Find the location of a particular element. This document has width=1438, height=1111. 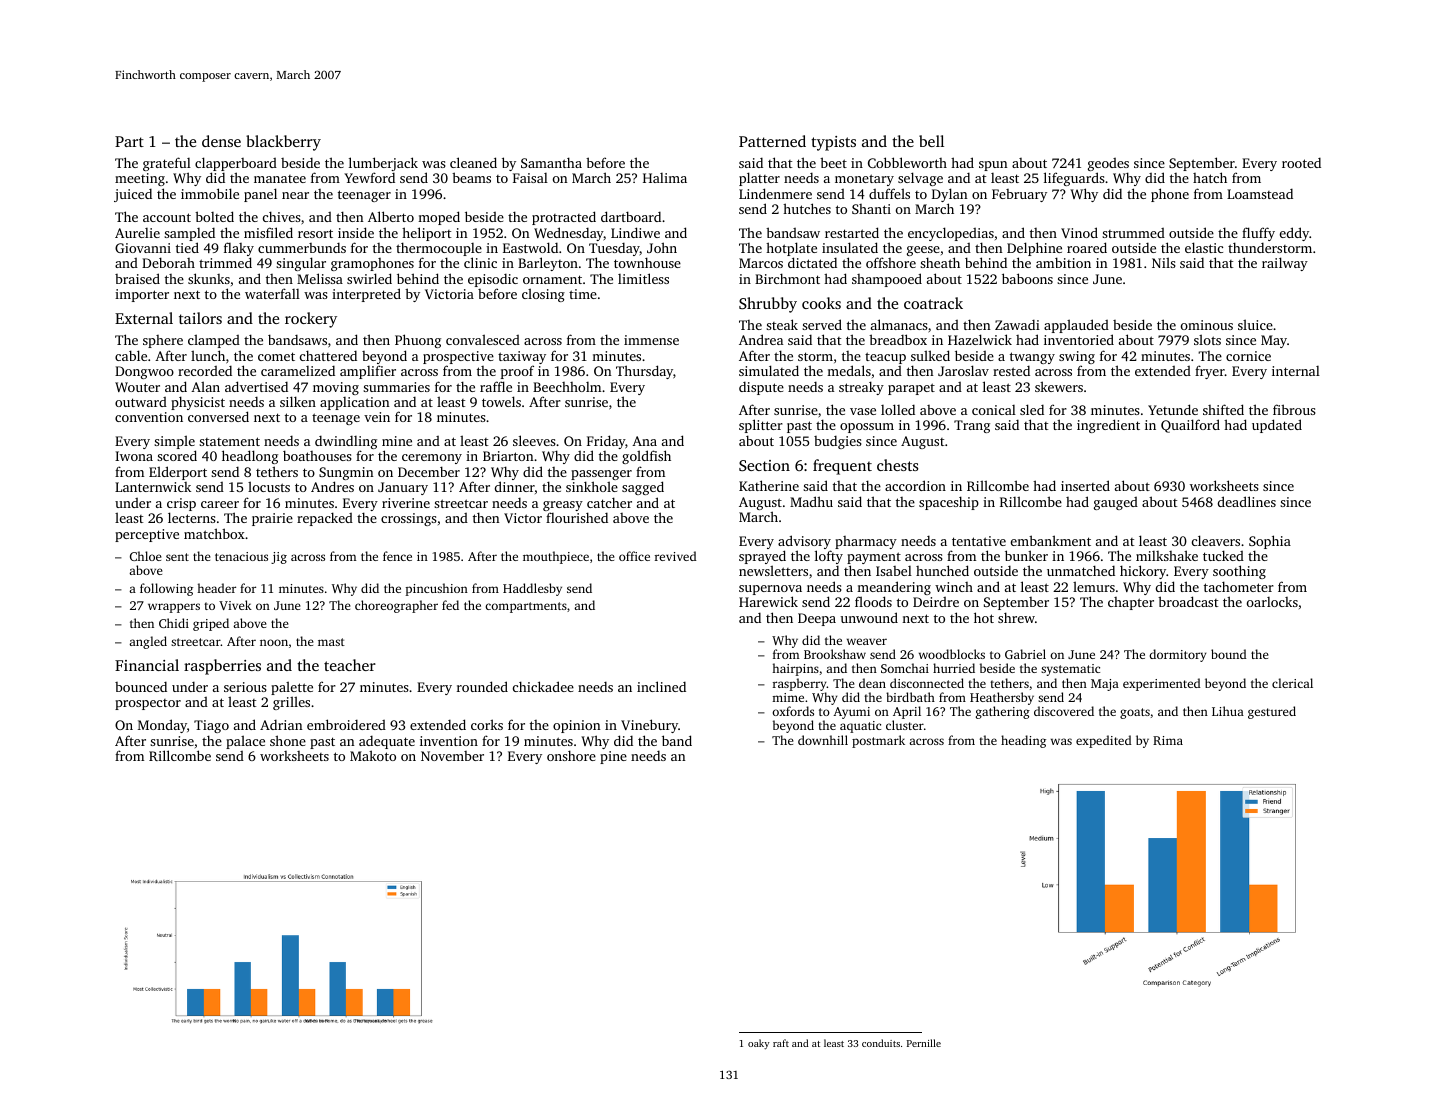

sent is located at coordinates (177, 557).
